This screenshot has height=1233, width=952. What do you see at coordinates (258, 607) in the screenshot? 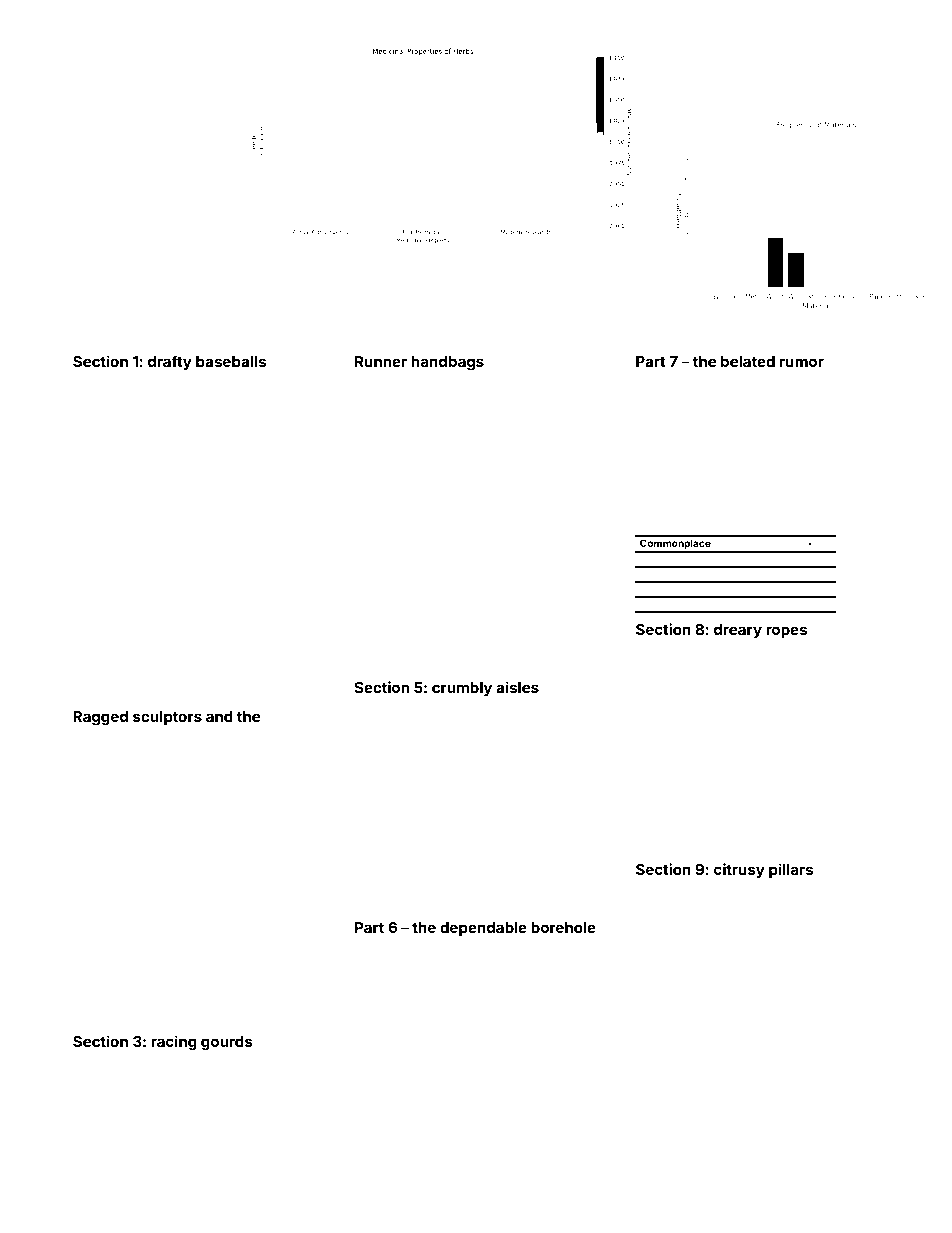
I see `bailers` at bounding box center [258, 607].
